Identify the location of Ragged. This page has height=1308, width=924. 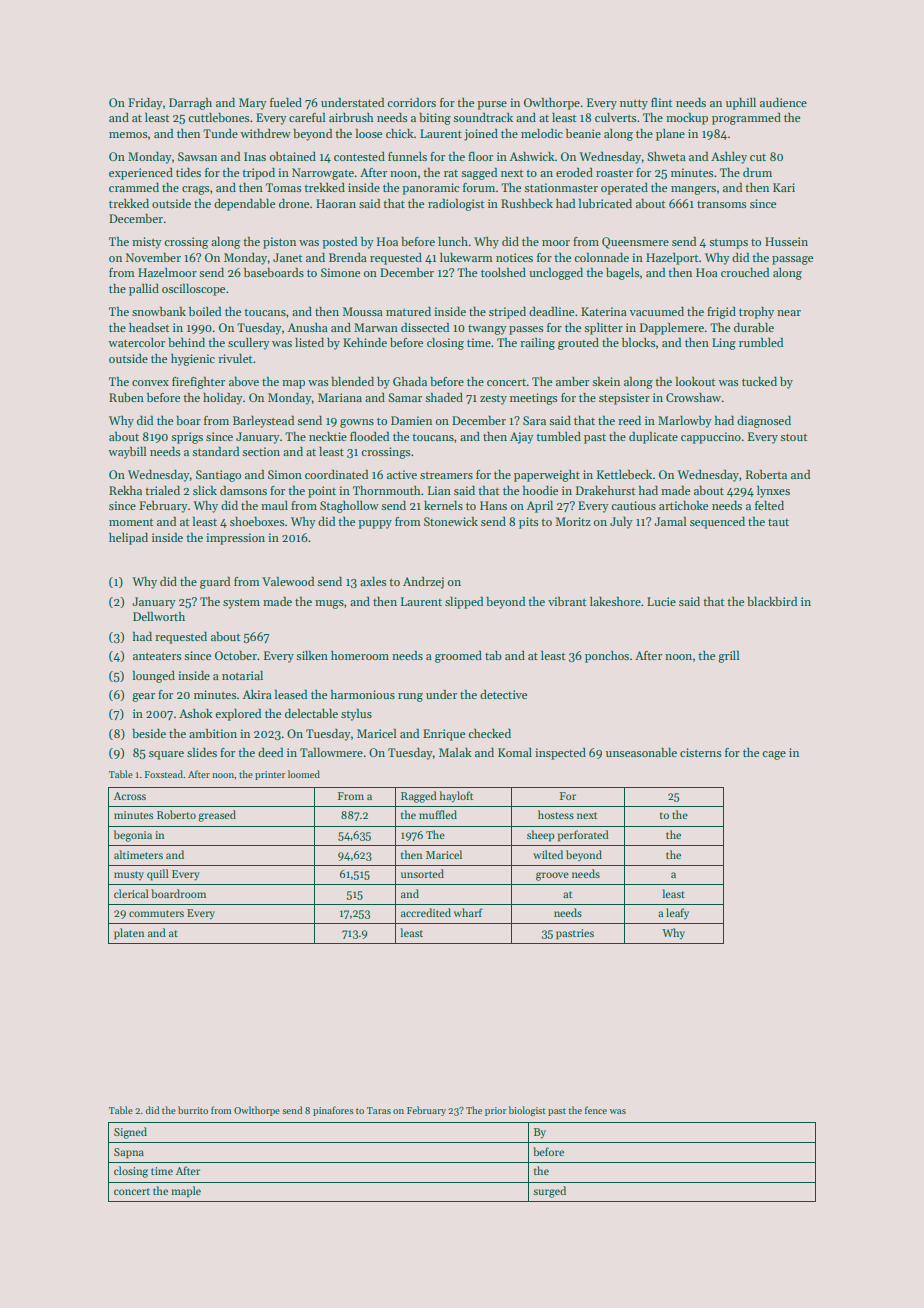
(419, 797).
